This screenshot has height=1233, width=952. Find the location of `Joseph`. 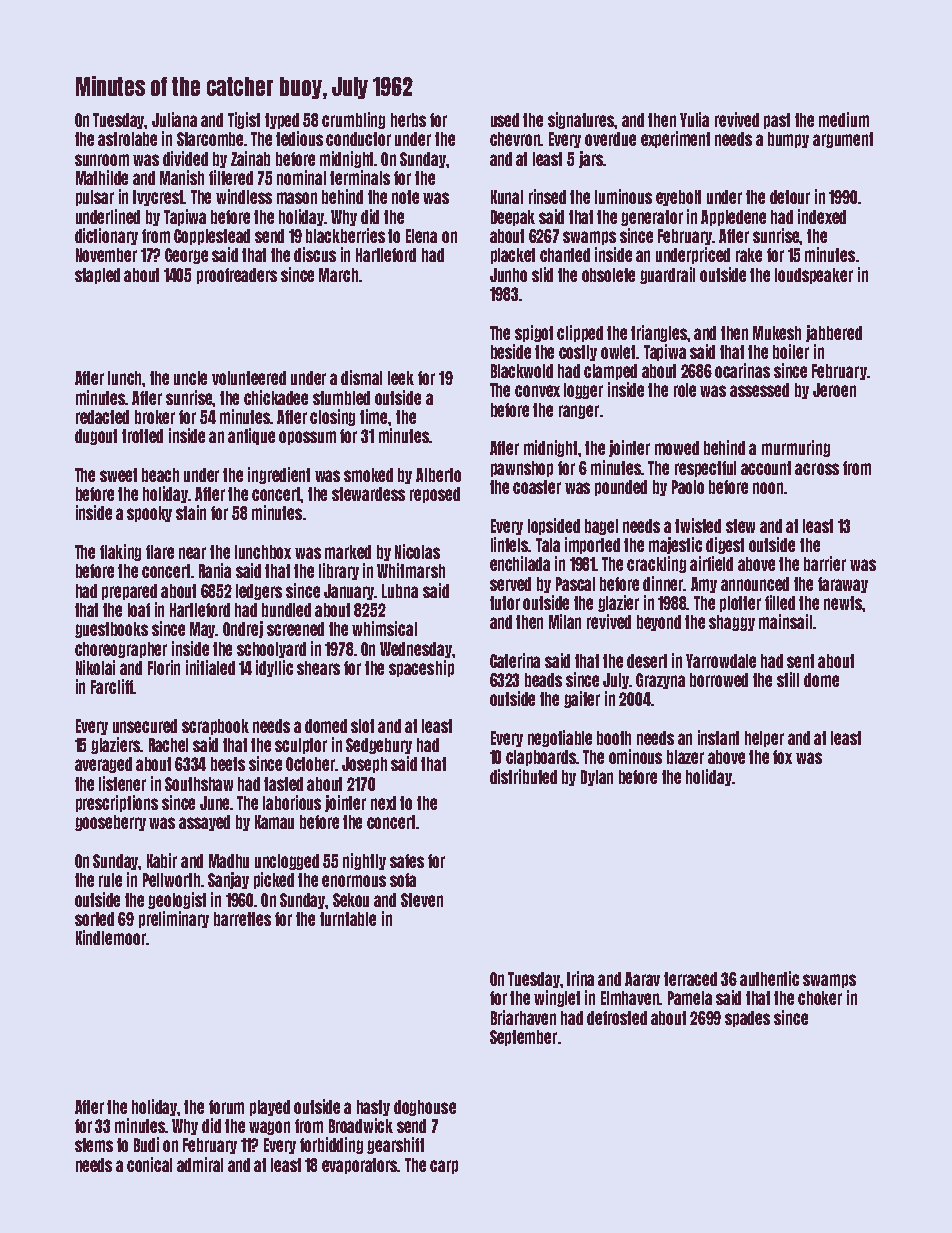

Joseph is located at coordinates (364, 765).
